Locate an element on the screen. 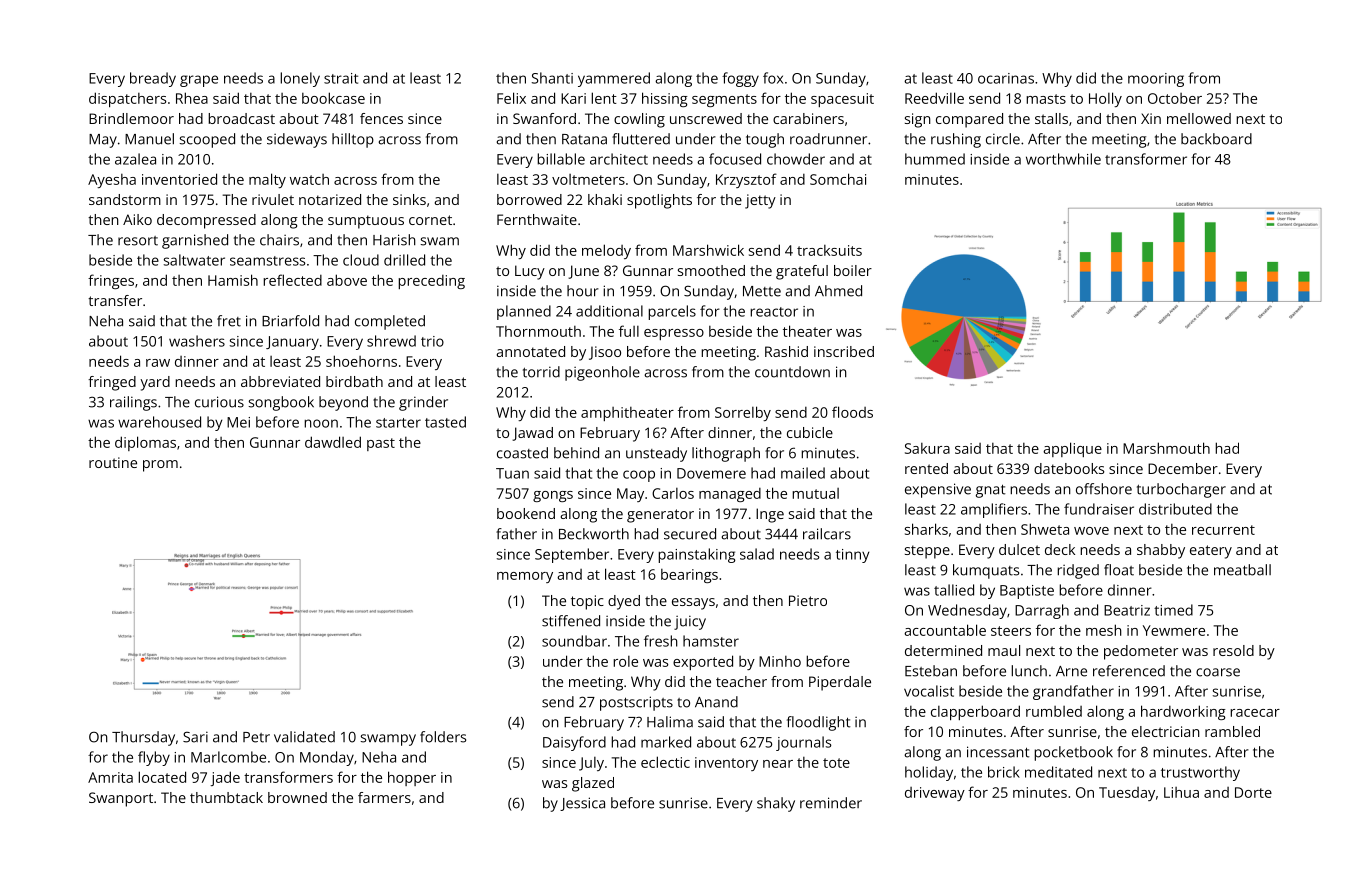 This screenshot has width=1372, height=887. inscribed is located at coordinates (844, 351).
